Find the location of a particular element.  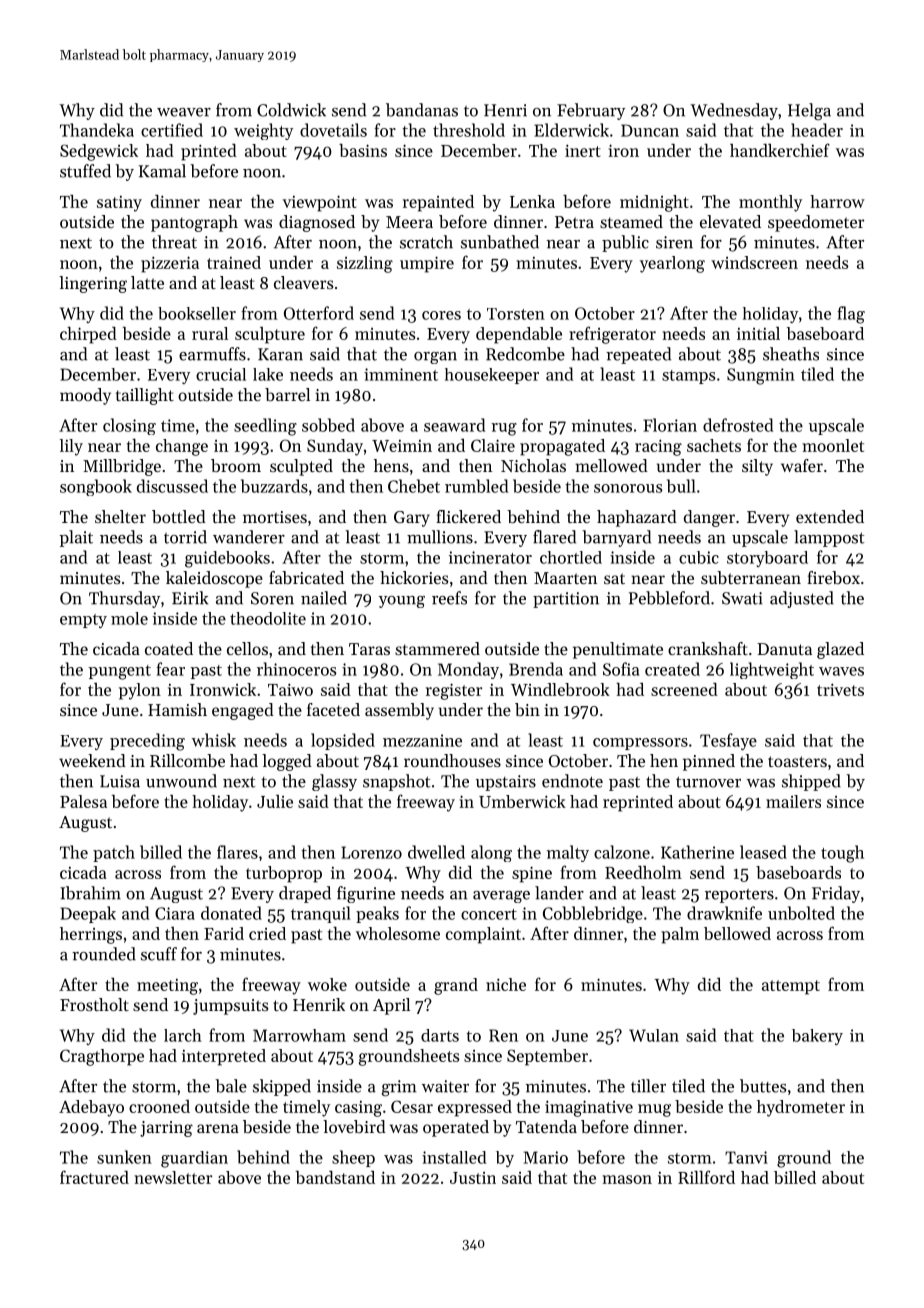

Thandeka is located at coordinates (97, 130).
